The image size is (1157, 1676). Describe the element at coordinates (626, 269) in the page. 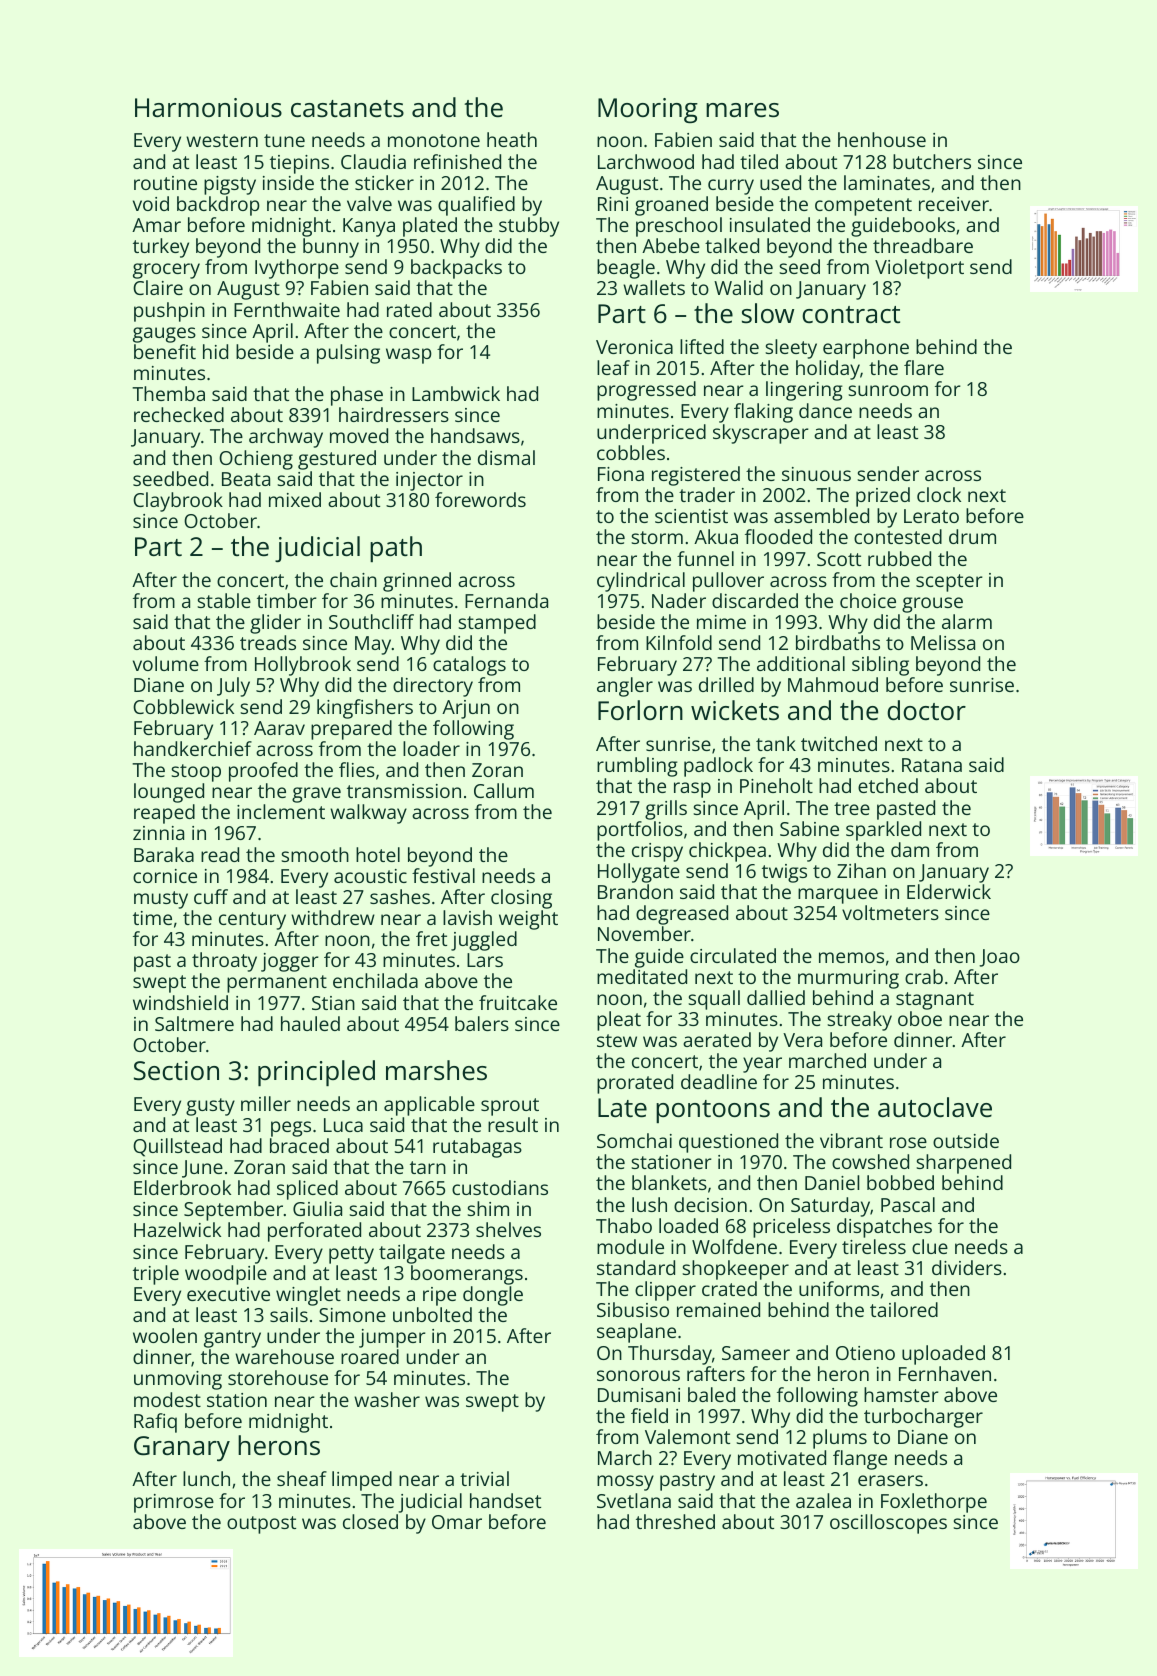

I see `beagle` at that location.
